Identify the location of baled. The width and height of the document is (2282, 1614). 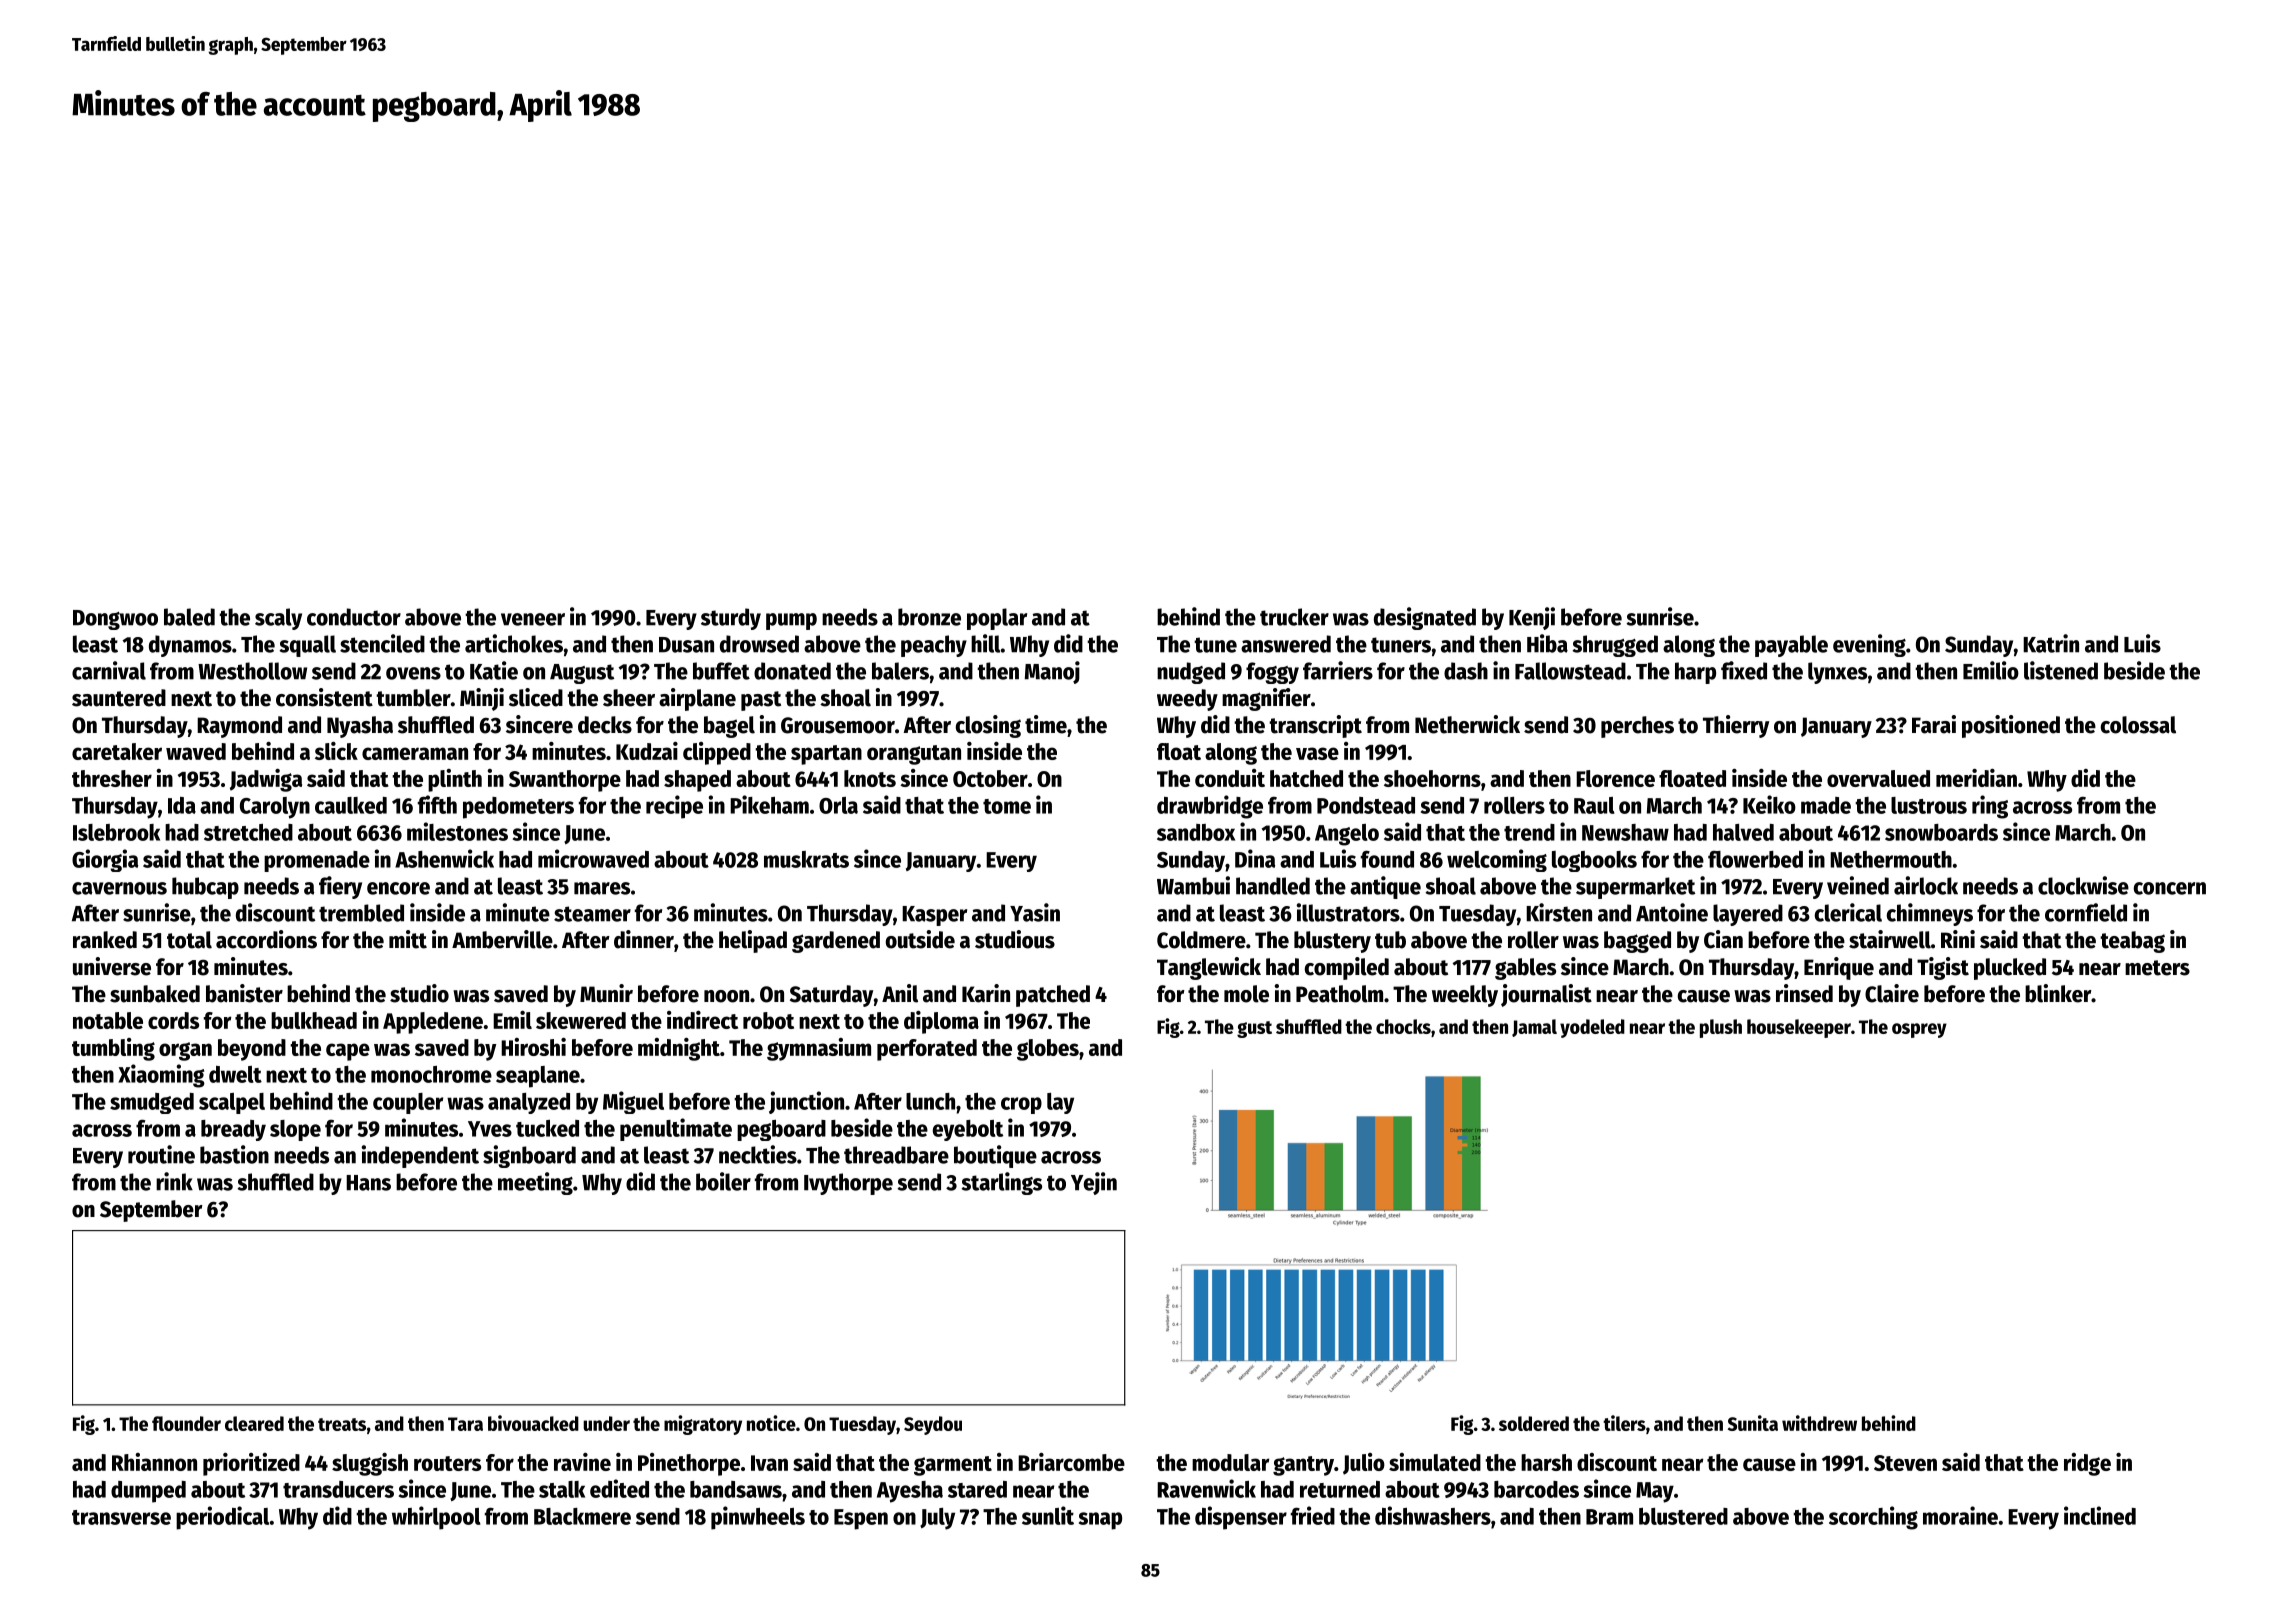
(189, 617).
